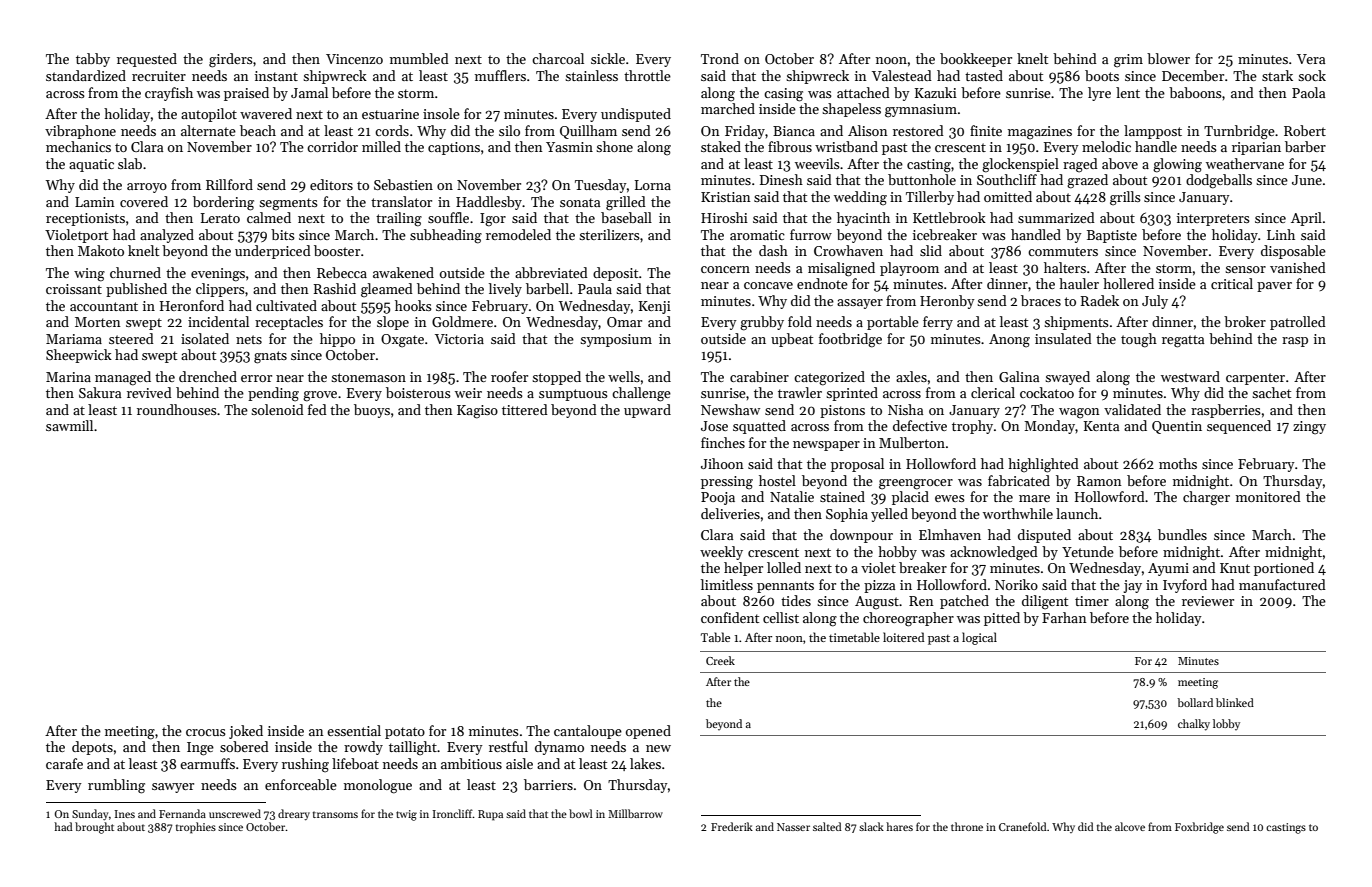  Describe the element at coordinates (206, 732) in the screenshot. I see `crocus` at that location.
